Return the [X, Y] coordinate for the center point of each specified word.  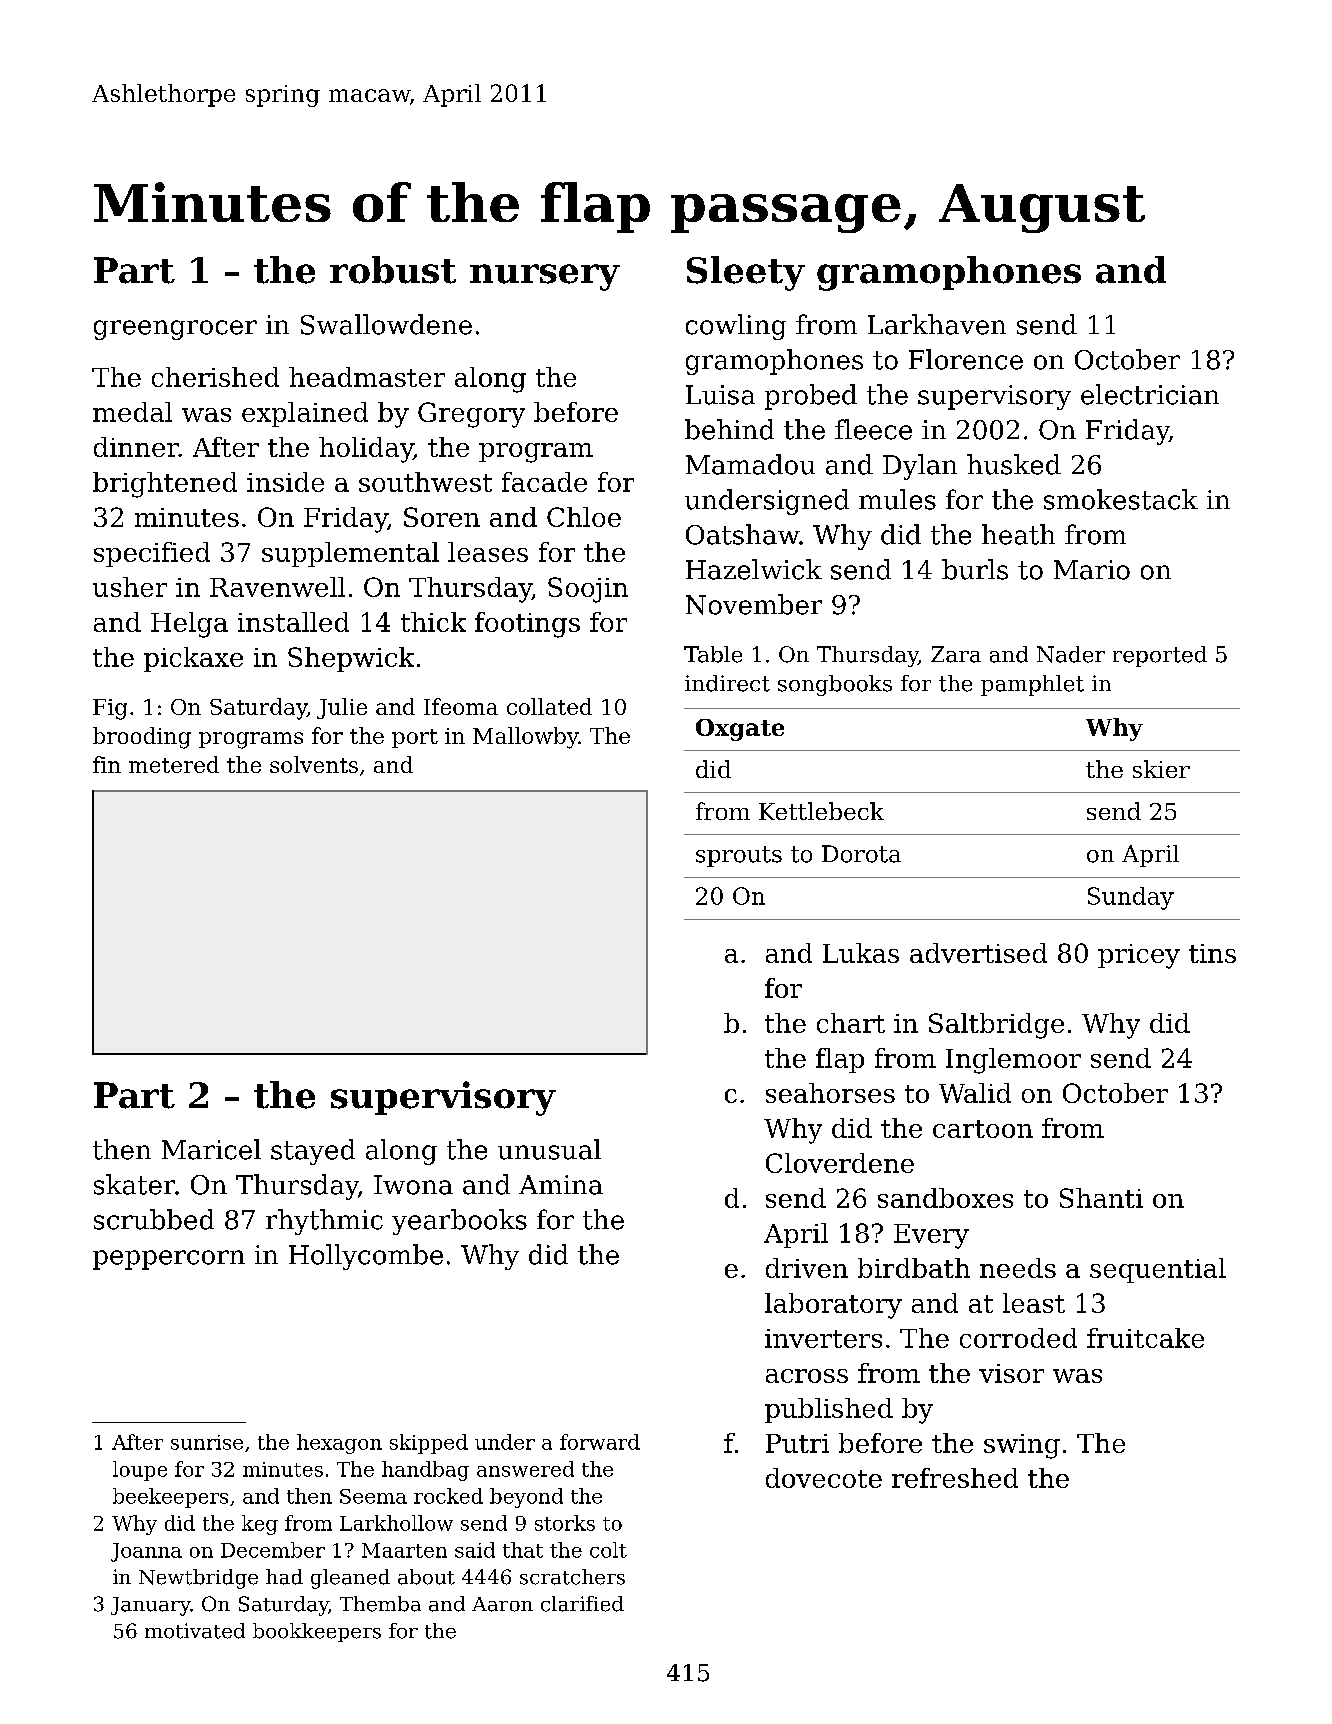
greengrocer [175, 330]
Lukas [861, 953]
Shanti [1101, 1198]
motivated [195, 1631]
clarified [582, 1604]
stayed [313, 1152]
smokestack [1121, 499]
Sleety [746, 273]
